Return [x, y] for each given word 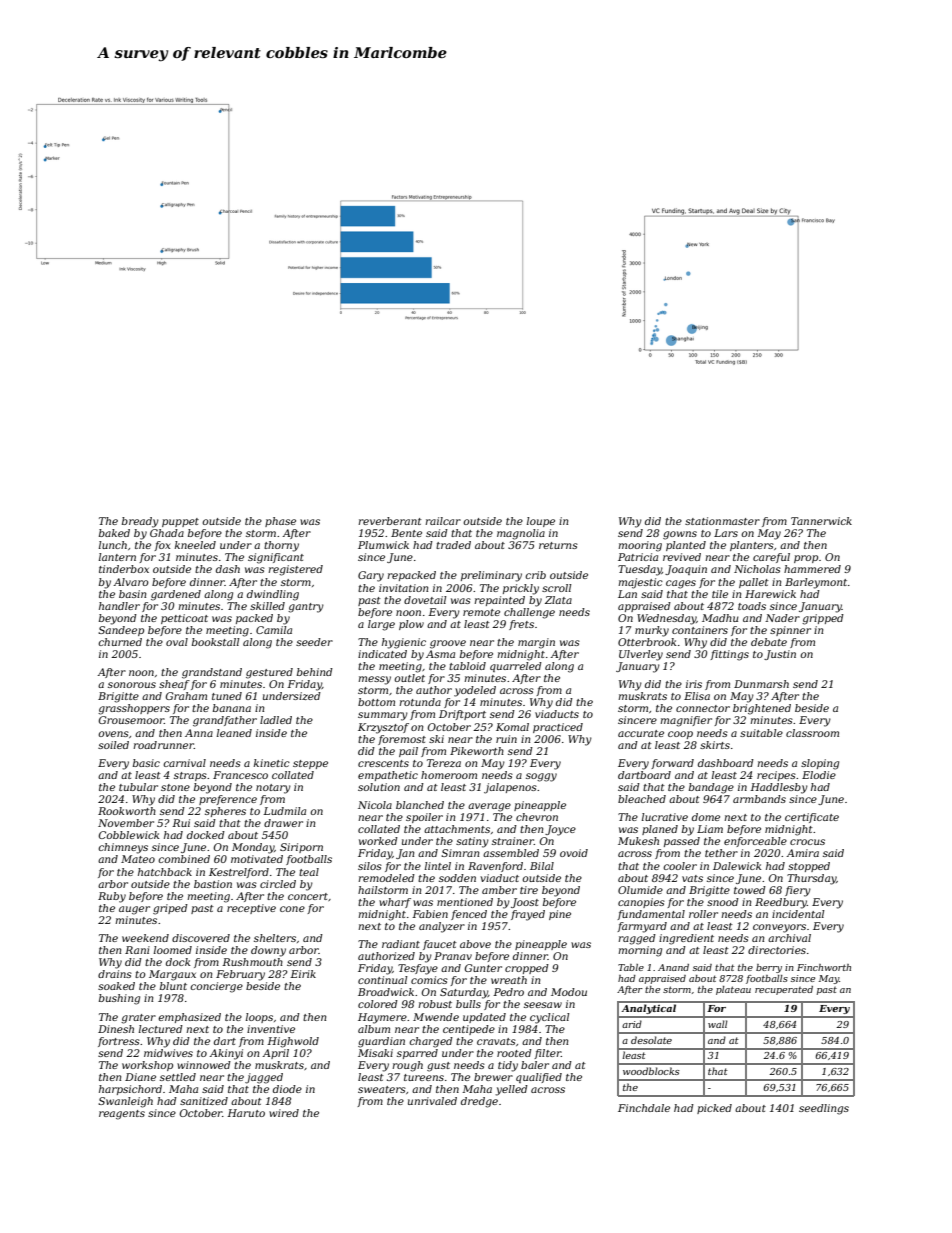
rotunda [420, 702]
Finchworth [824, 967]
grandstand [212, 673]
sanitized [204, 1101]
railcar [443, 521]
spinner [790, 631]
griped [170, 909]
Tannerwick [821, 521]
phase [280, 522]
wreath [509, 980]
